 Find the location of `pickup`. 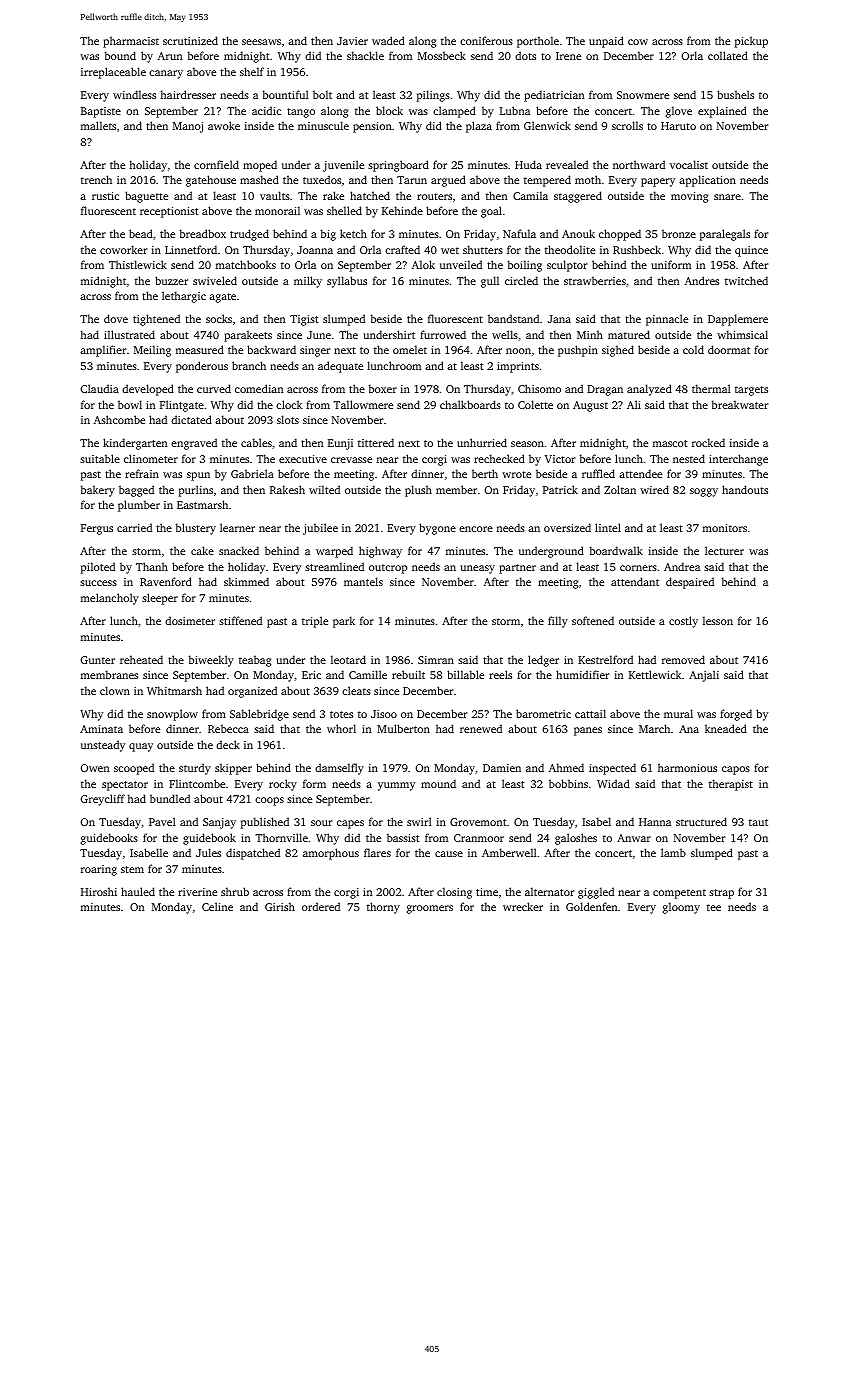

pickup is located at coordinates (751, 42).
